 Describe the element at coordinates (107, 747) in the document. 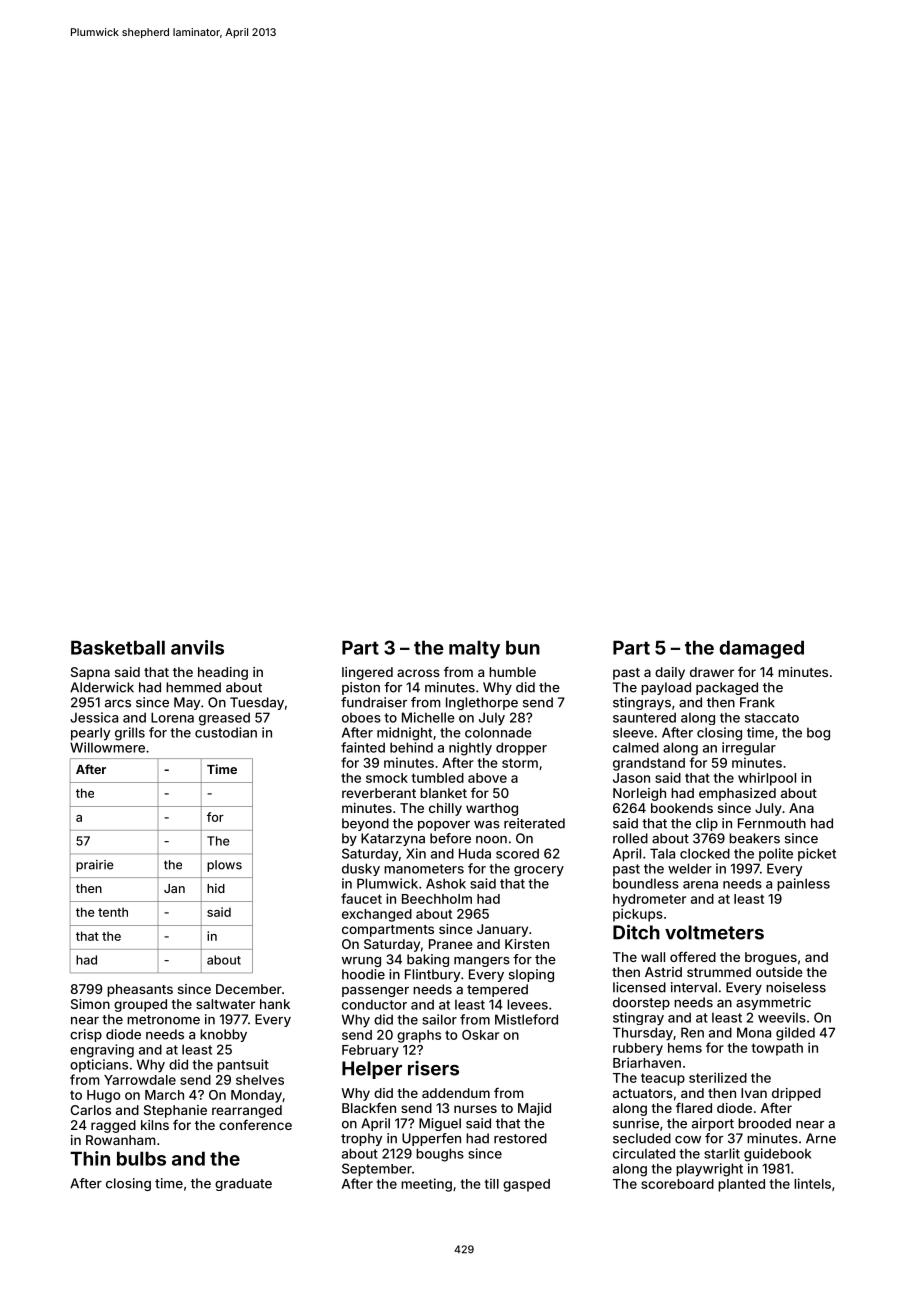

I see `Willowmere` at that location.
